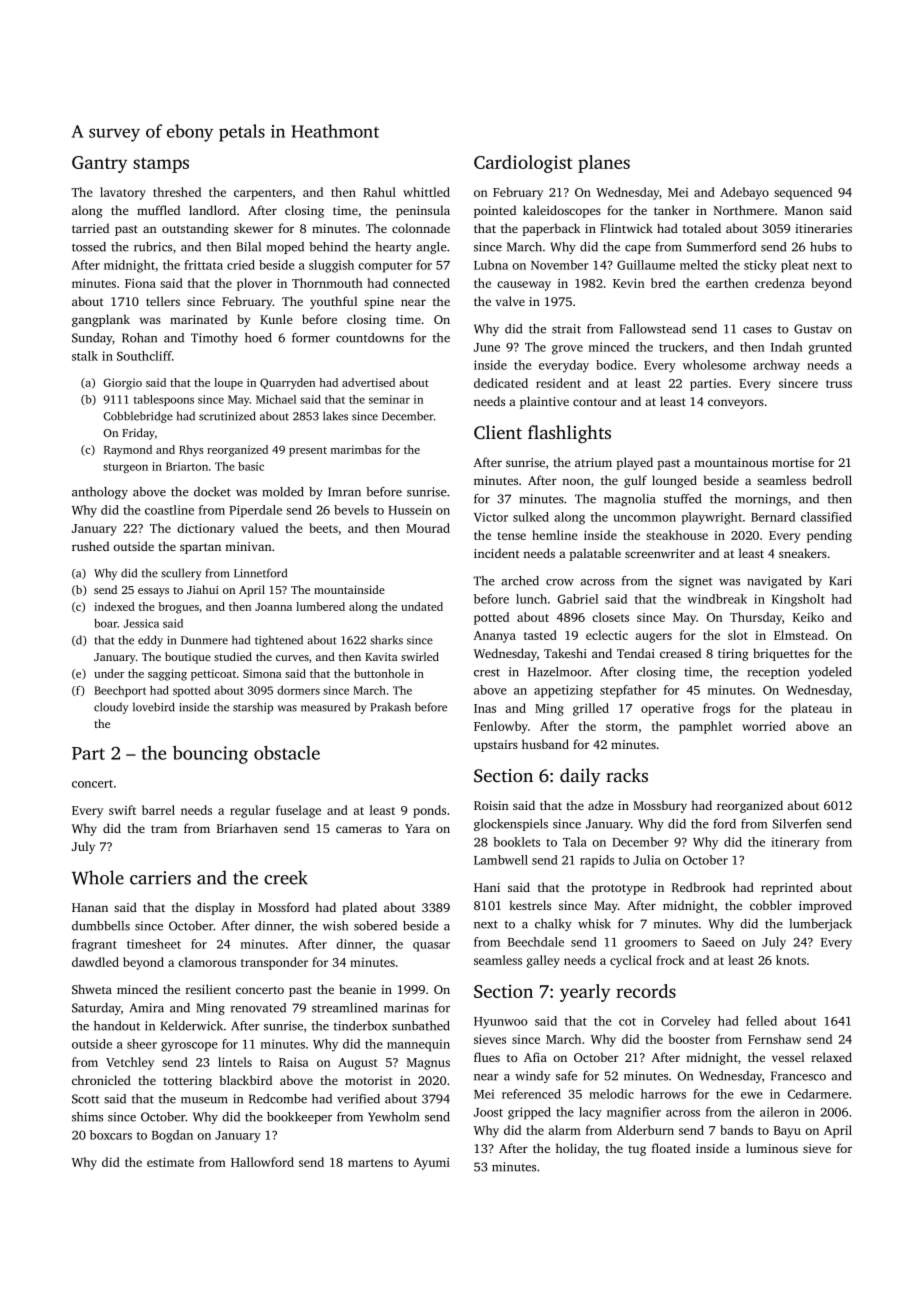 Image resolution: width=924 pixels, height=1308 pixels. I want to click on scrutinized, so click(227, 416).
